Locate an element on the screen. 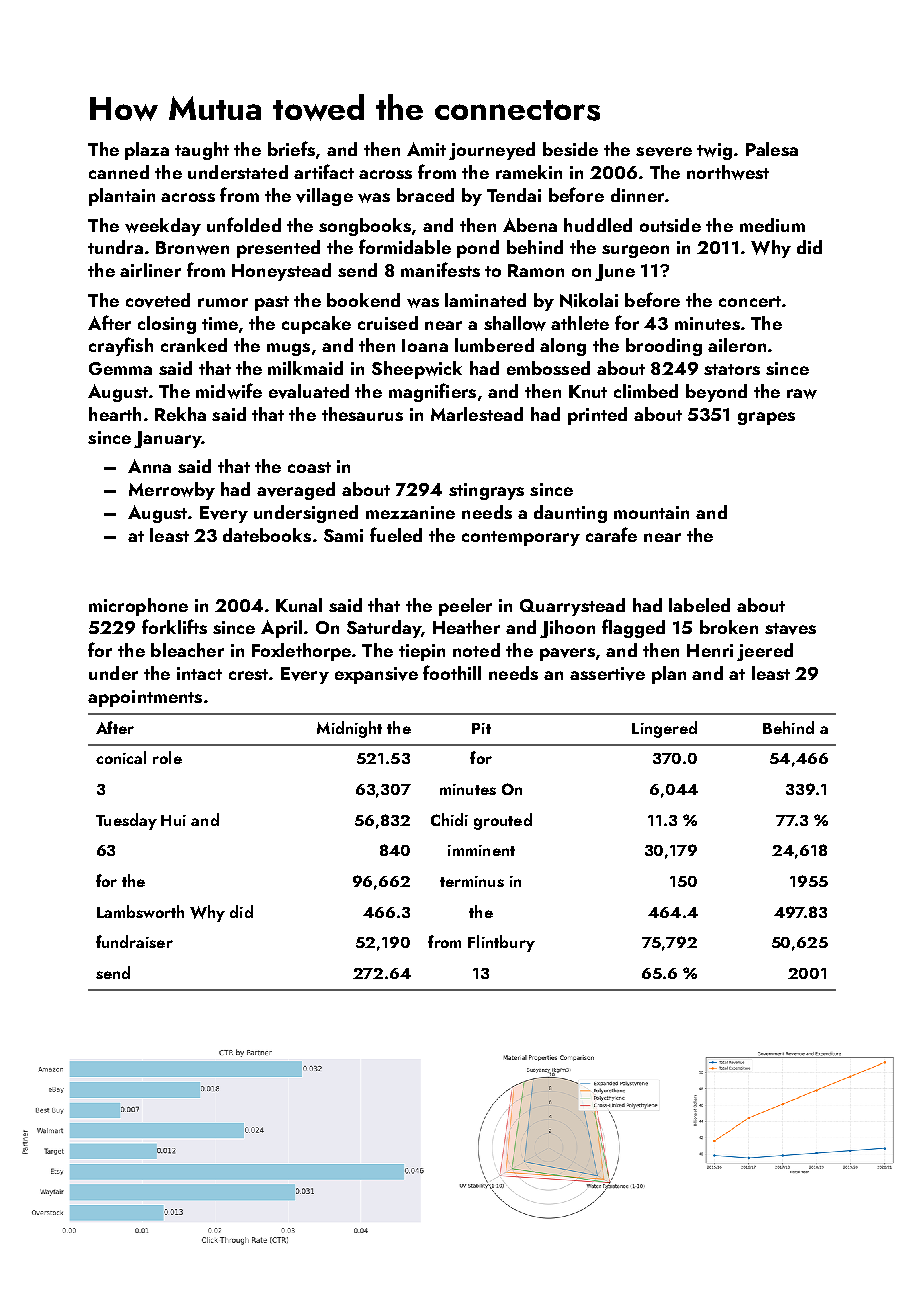  Hui is located at coordinates (173, 820).
